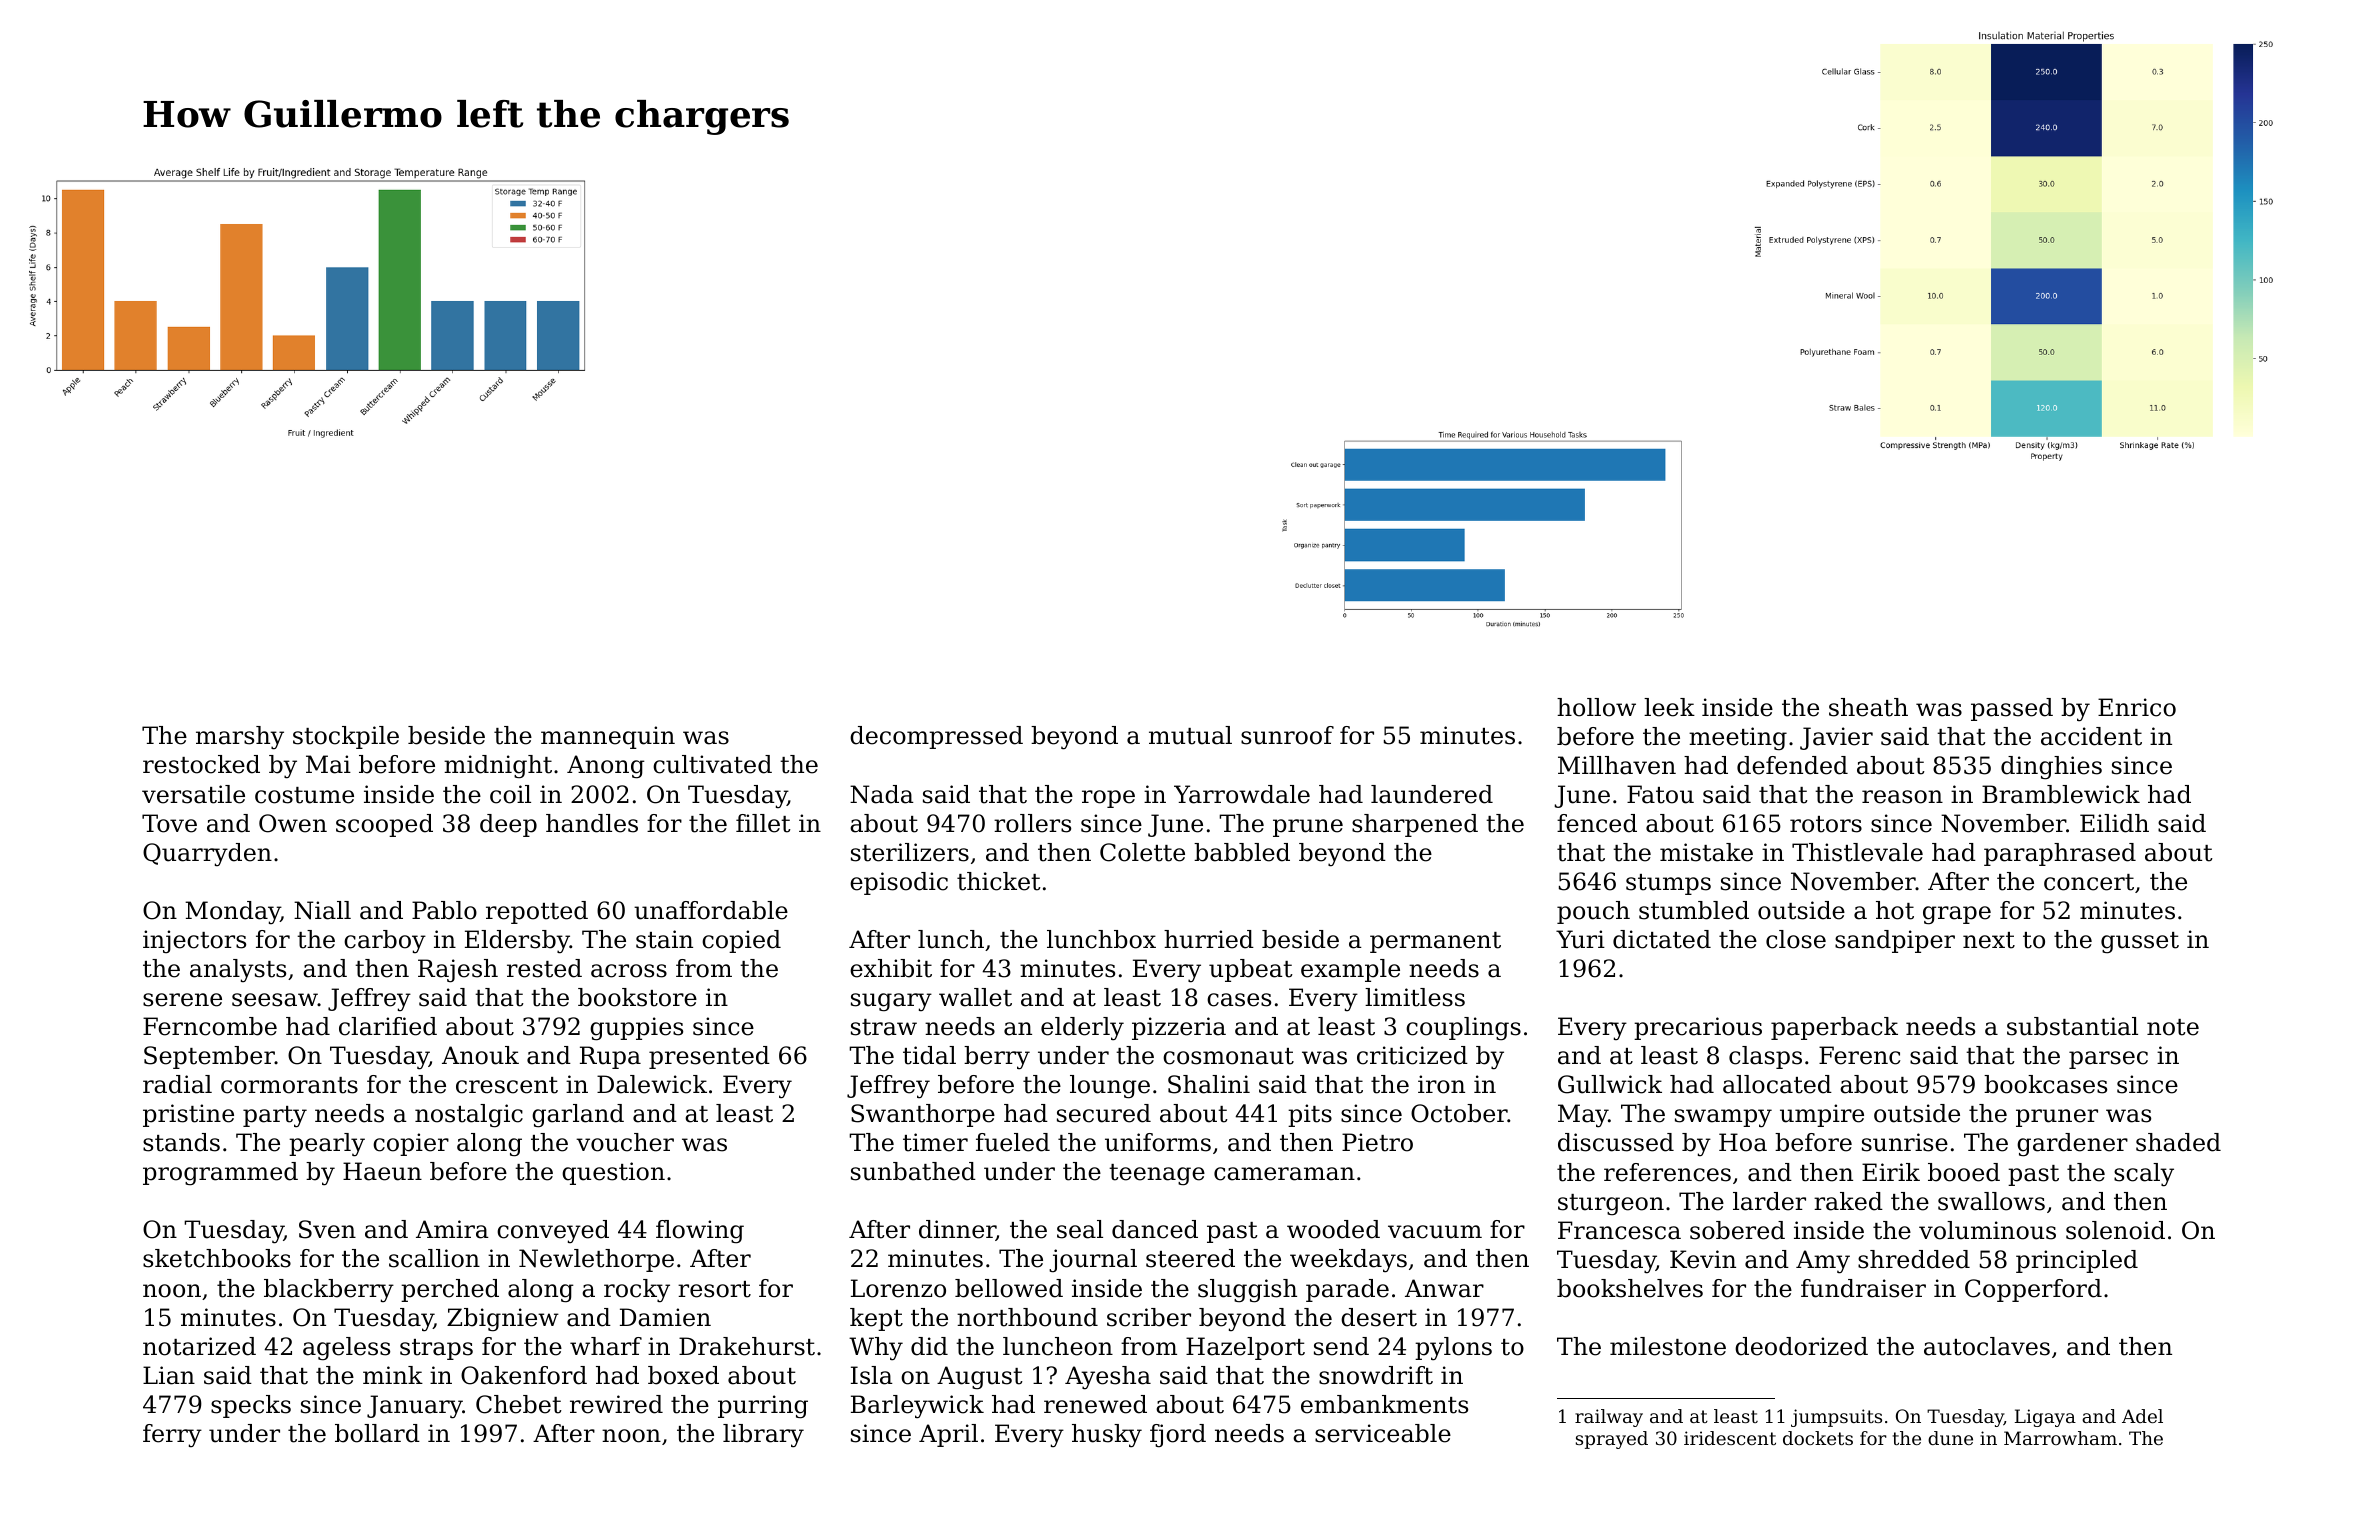 This image has height=1540, width=2380. What do you see at coordinates (322, 910) in the image?
I see `Niall` at bounding box center [322, 910].
